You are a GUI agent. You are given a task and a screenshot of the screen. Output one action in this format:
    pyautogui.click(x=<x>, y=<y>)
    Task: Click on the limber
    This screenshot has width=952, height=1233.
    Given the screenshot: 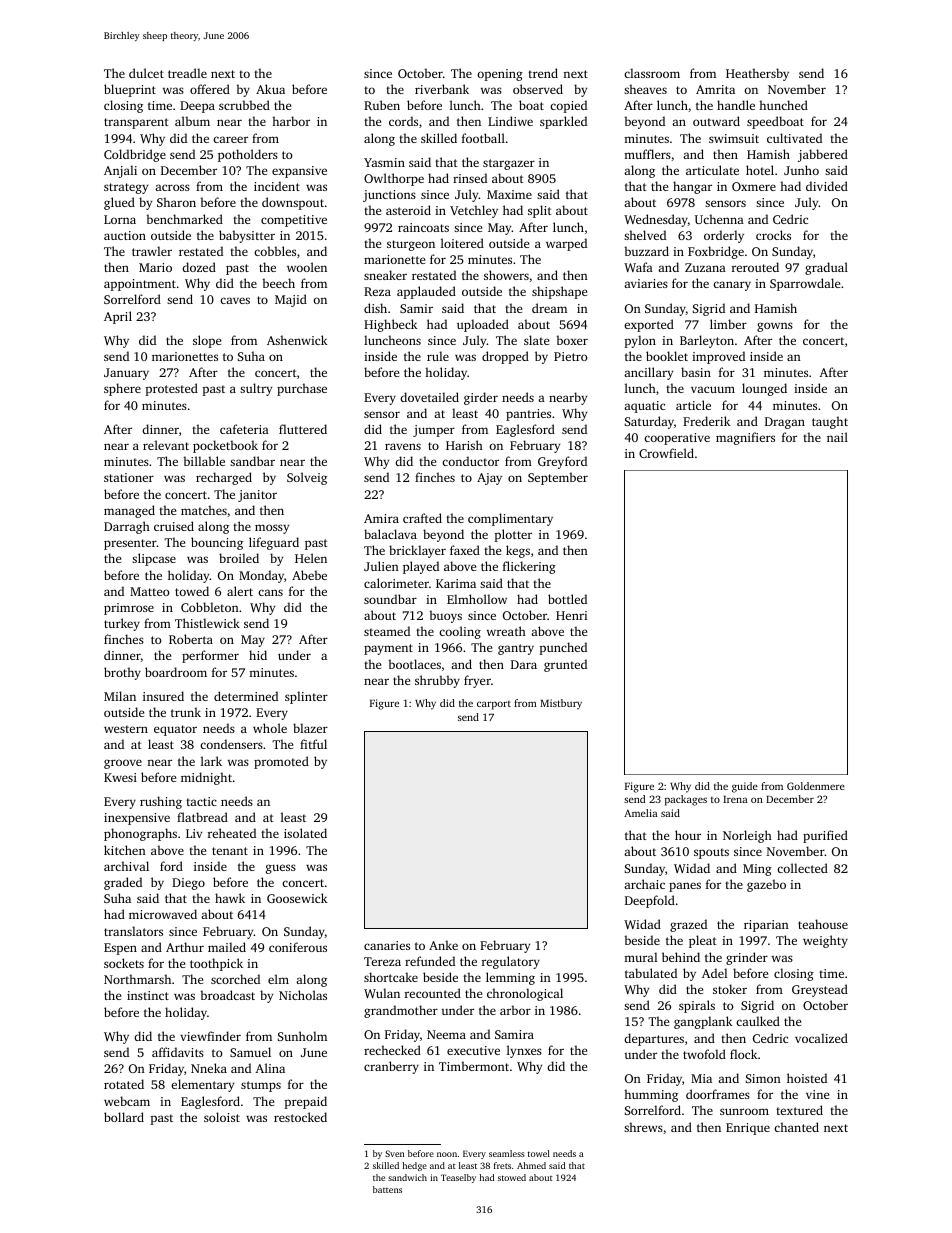 What is the action you would take?
    pyautogui.click(x=728, y=324)
